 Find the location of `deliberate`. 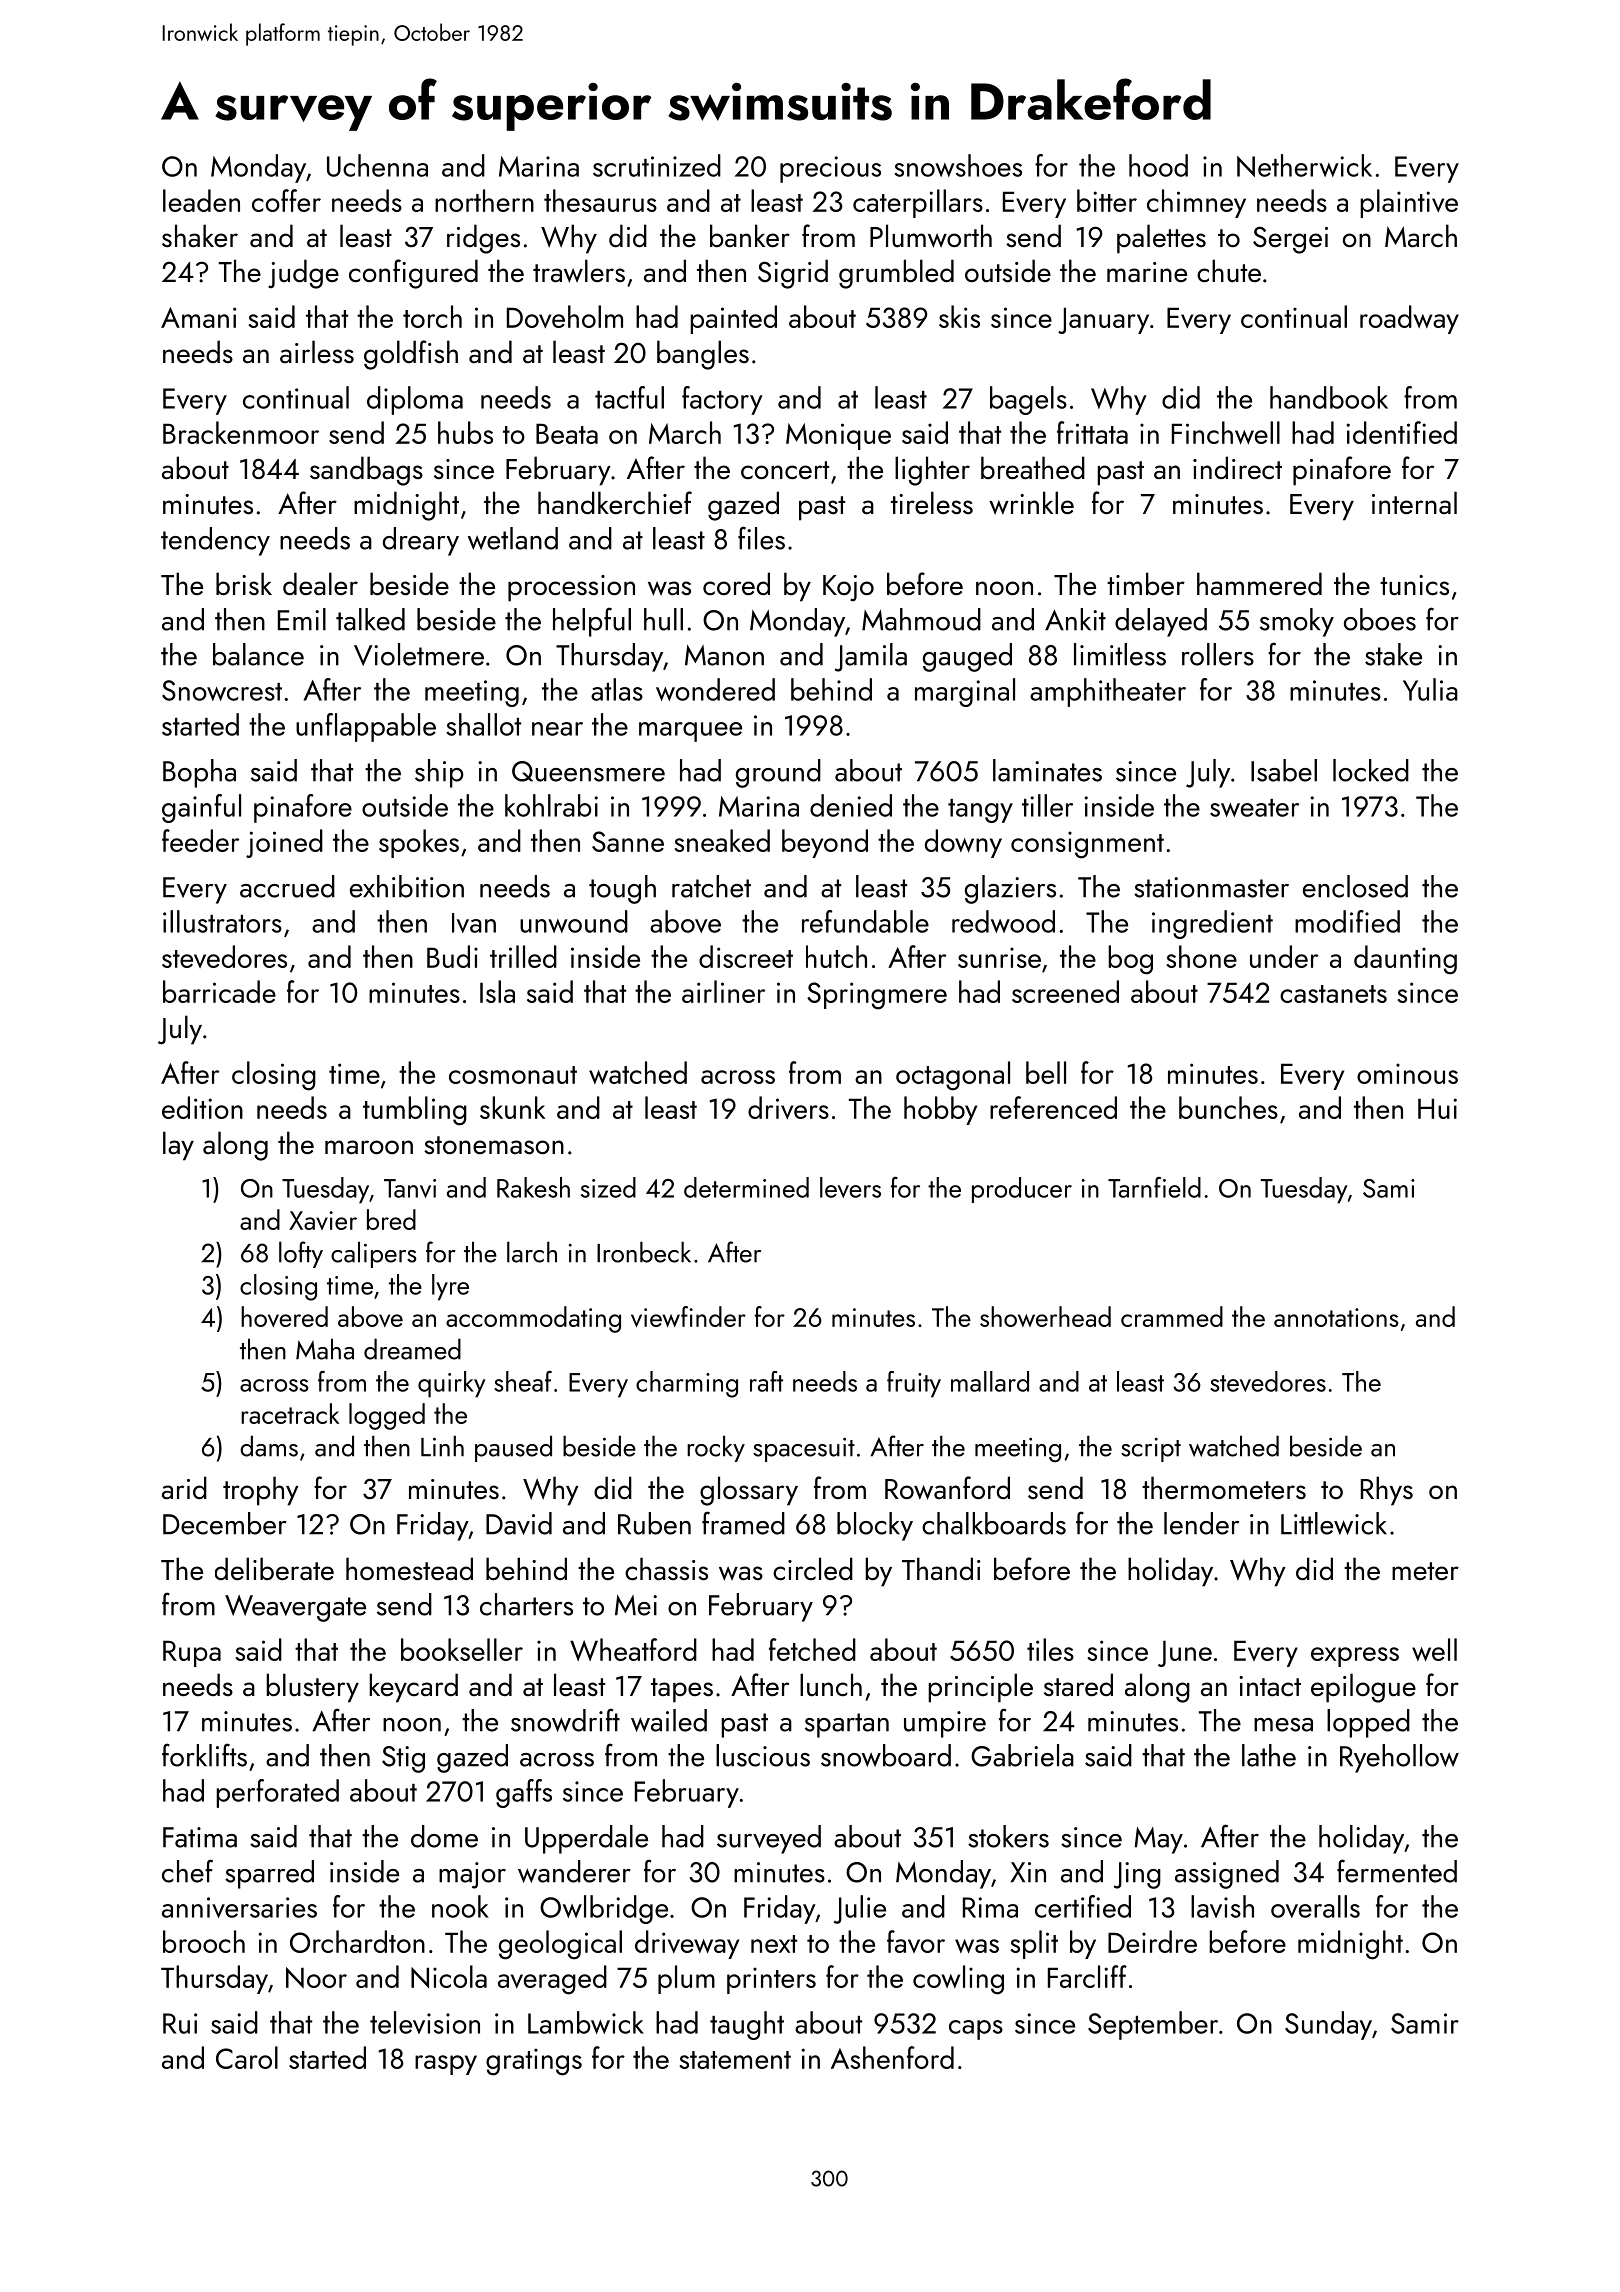

deliberate is located at coordinates (274, 1568).
